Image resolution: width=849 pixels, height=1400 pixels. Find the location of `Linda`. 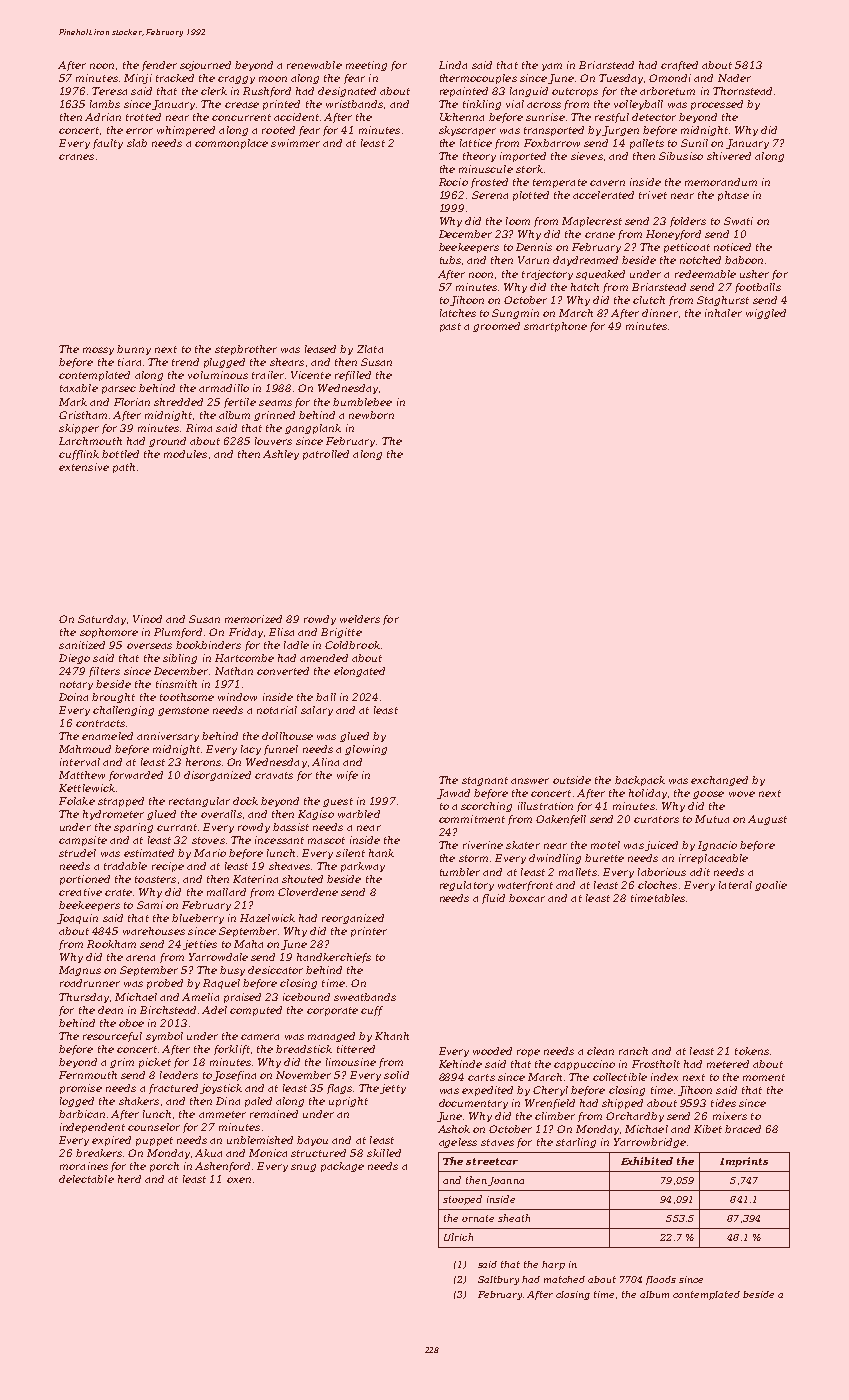

Linda is located at coordinates (453, 65).
